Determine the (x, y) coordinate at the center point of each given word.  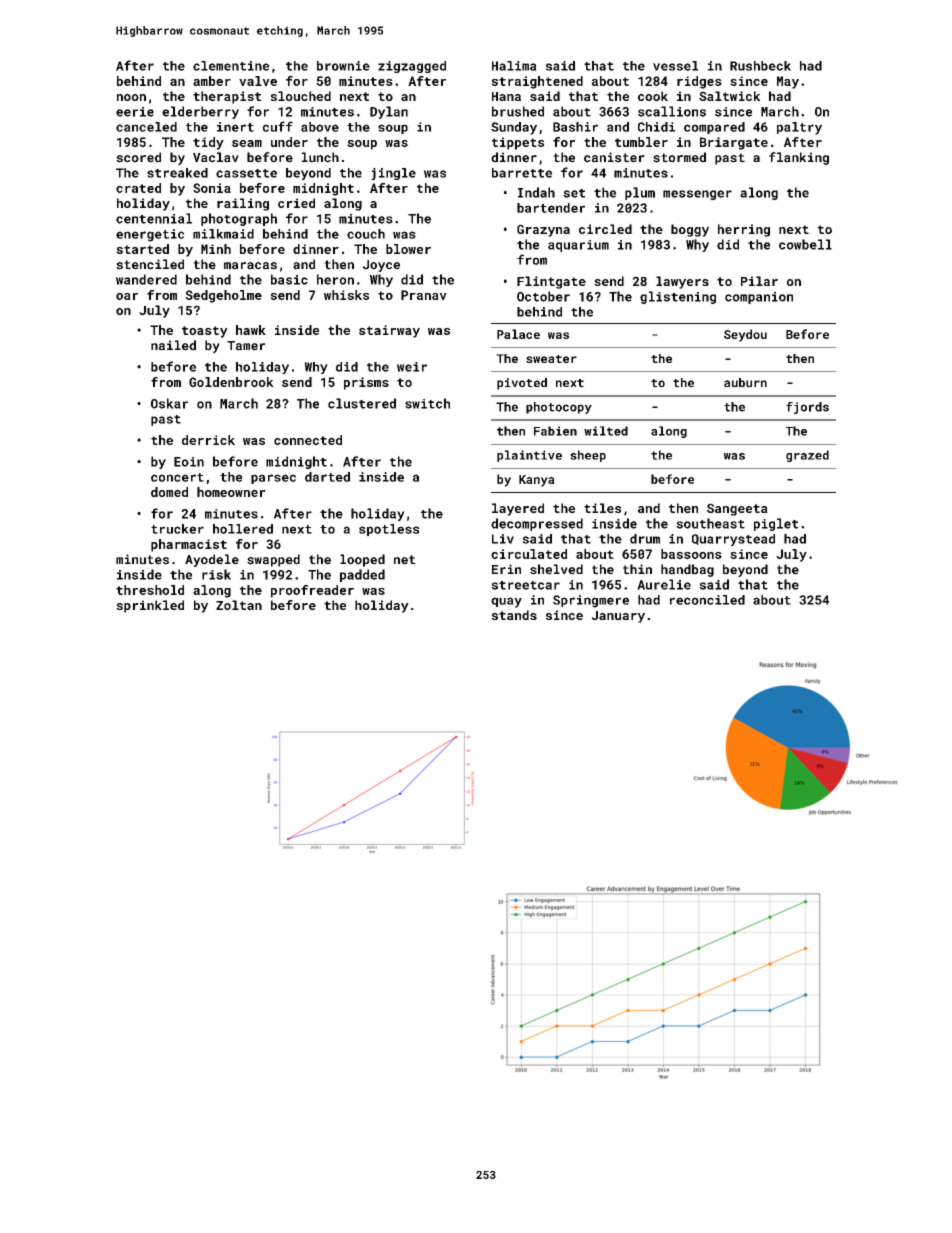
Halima (514, 66)
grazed (807, 456)
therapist (227, 97)
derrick (208, 440)
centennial (154, 218)
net (405, 560)
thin (637, 569)
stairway (389, 331)
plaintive (529, 456)
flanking (799, 158)
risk (216, 574)
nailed (173, 345)
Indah (536, 192)
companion (759, 298)
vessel (675, 66)
